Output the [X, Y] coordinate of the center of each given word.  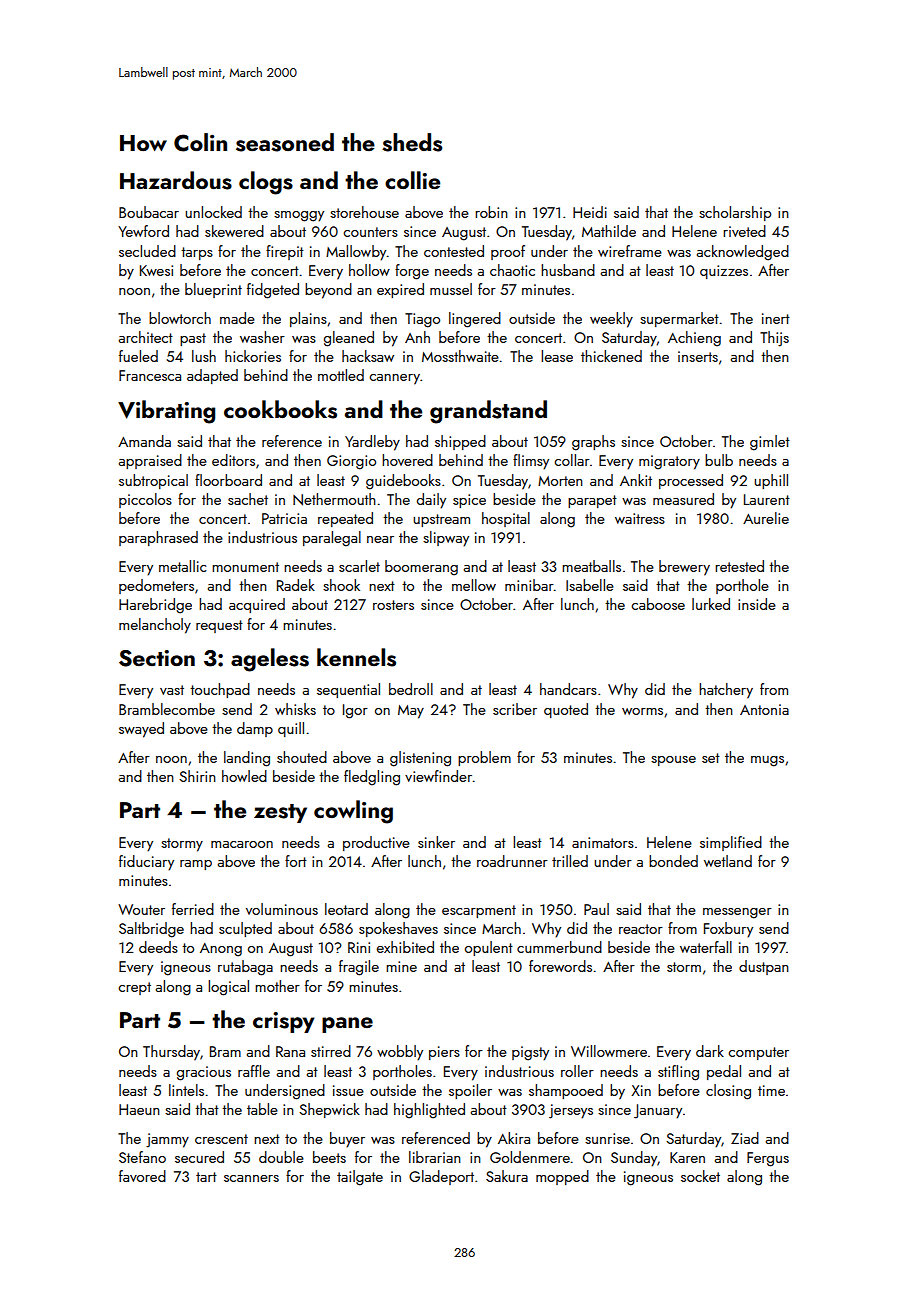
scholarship [735, 213]
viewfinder [438, 776]
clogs [266, 183]
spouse [673, 761]
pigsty [530, 1053]
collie [412, 180]
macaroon [242, 844]
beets [329, 1157]
